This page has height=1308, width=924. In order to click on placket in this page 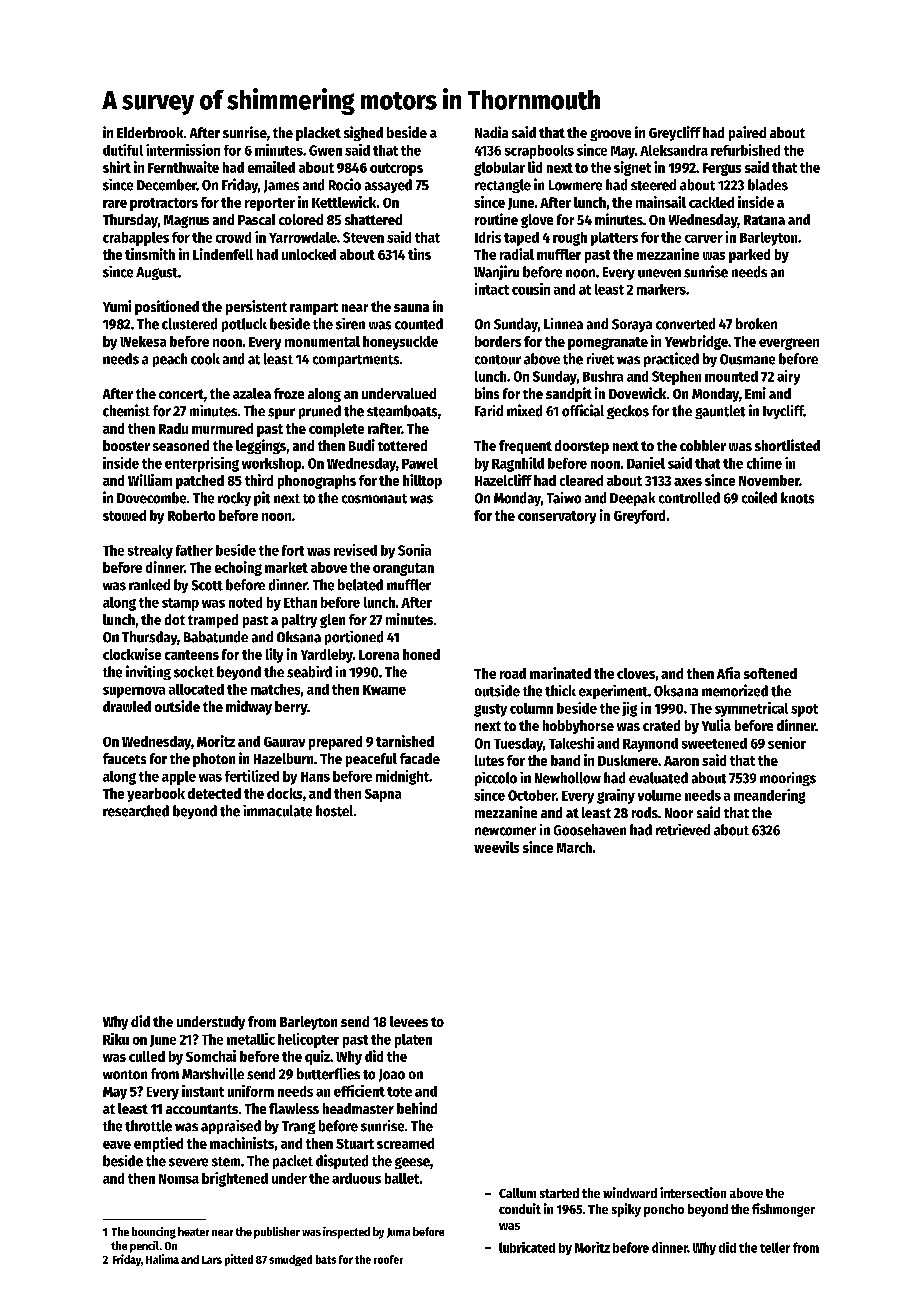, I will do `click(318, 134)`.
